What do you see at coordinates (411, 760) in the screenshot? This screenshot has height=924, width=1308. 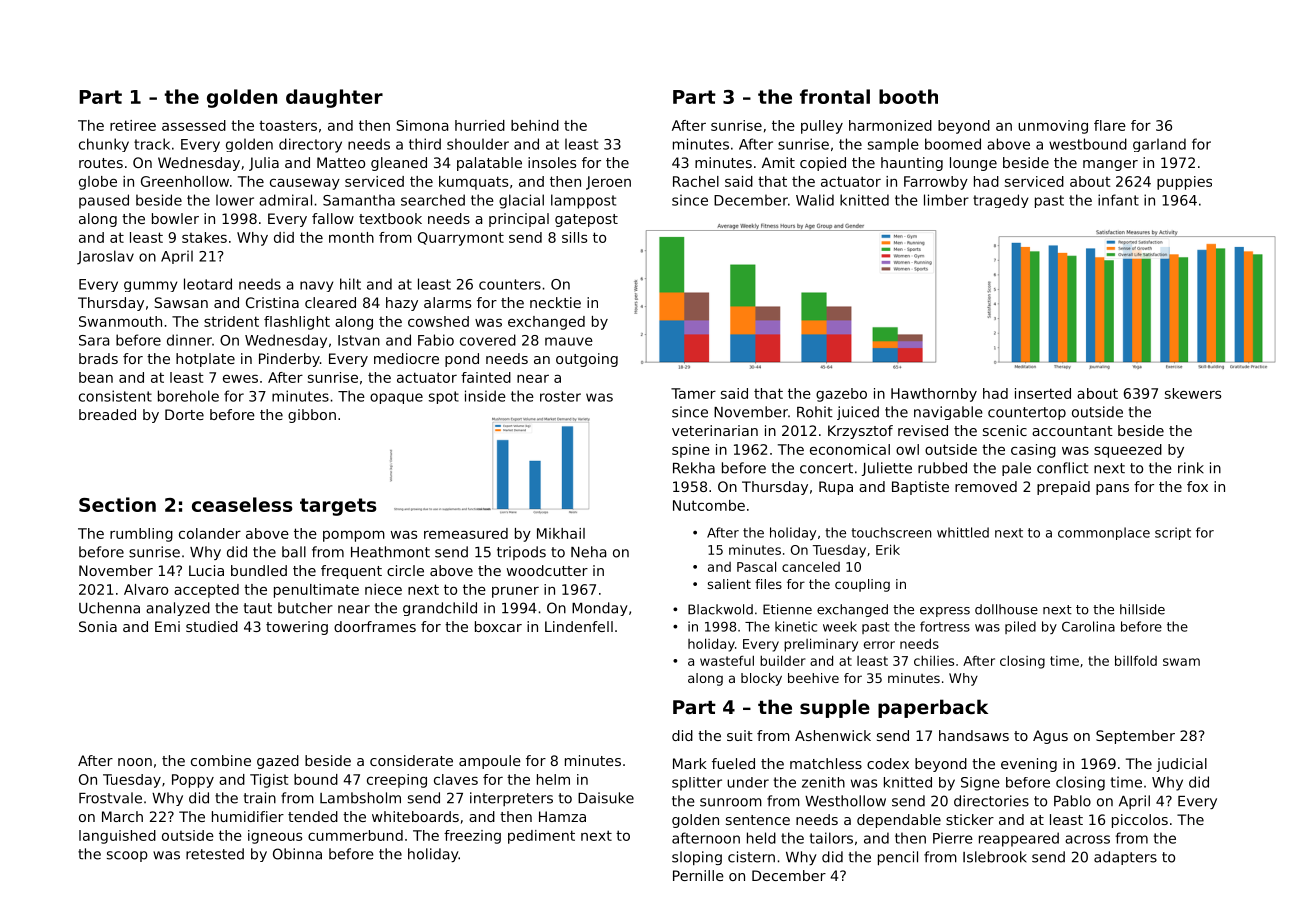 I see `considerate` at bounding box center [411, 760].
